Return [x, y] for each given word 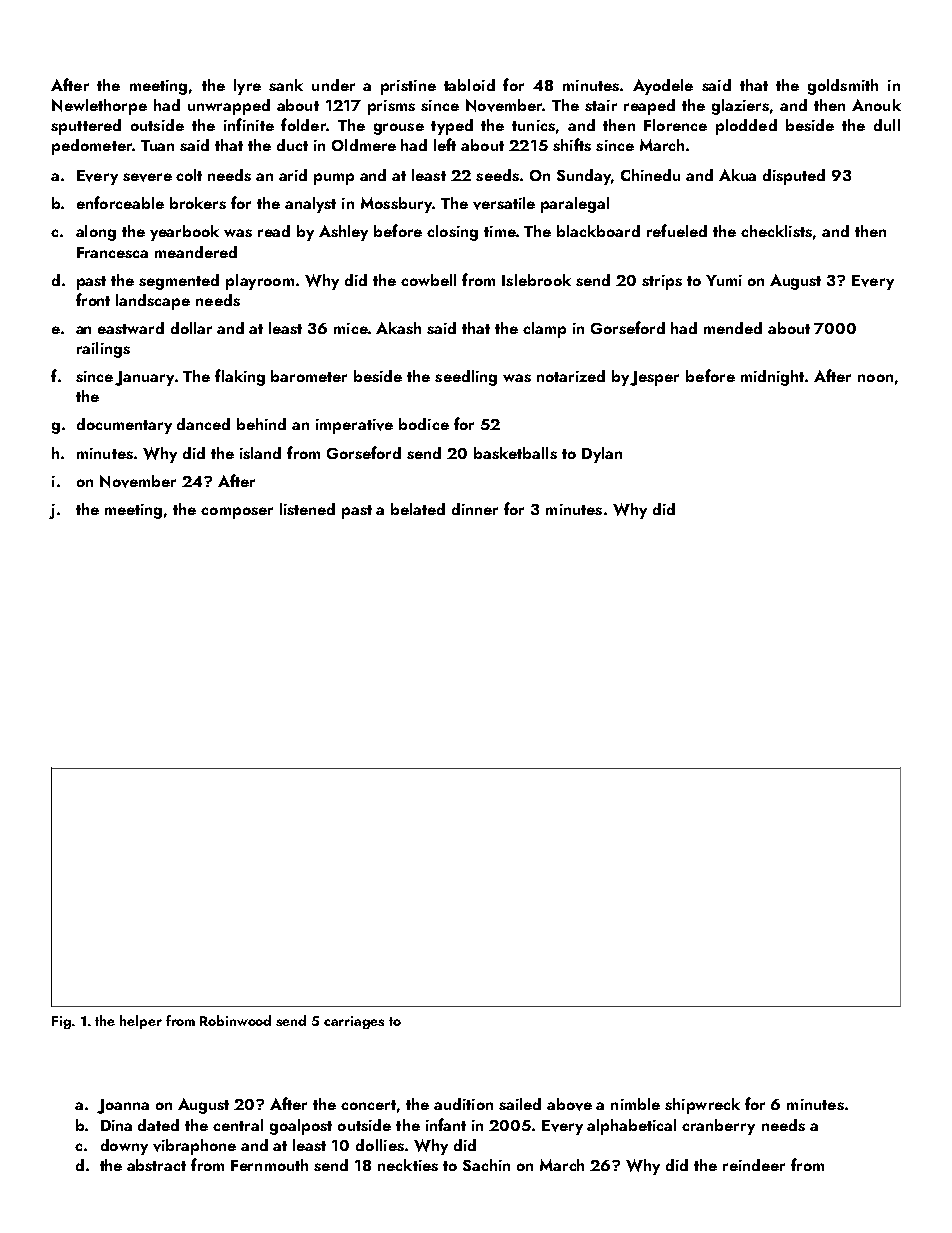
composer [237, 513]
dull [887, 125]
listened [307, 509]
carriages [354, 1022]
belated [418, 509]
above [569, 1104]
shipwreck [702, 1106]
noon [875, 378]
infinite [249, 124]
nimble [635, 1104]
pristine [408, 87]
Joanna [123, 1106]
